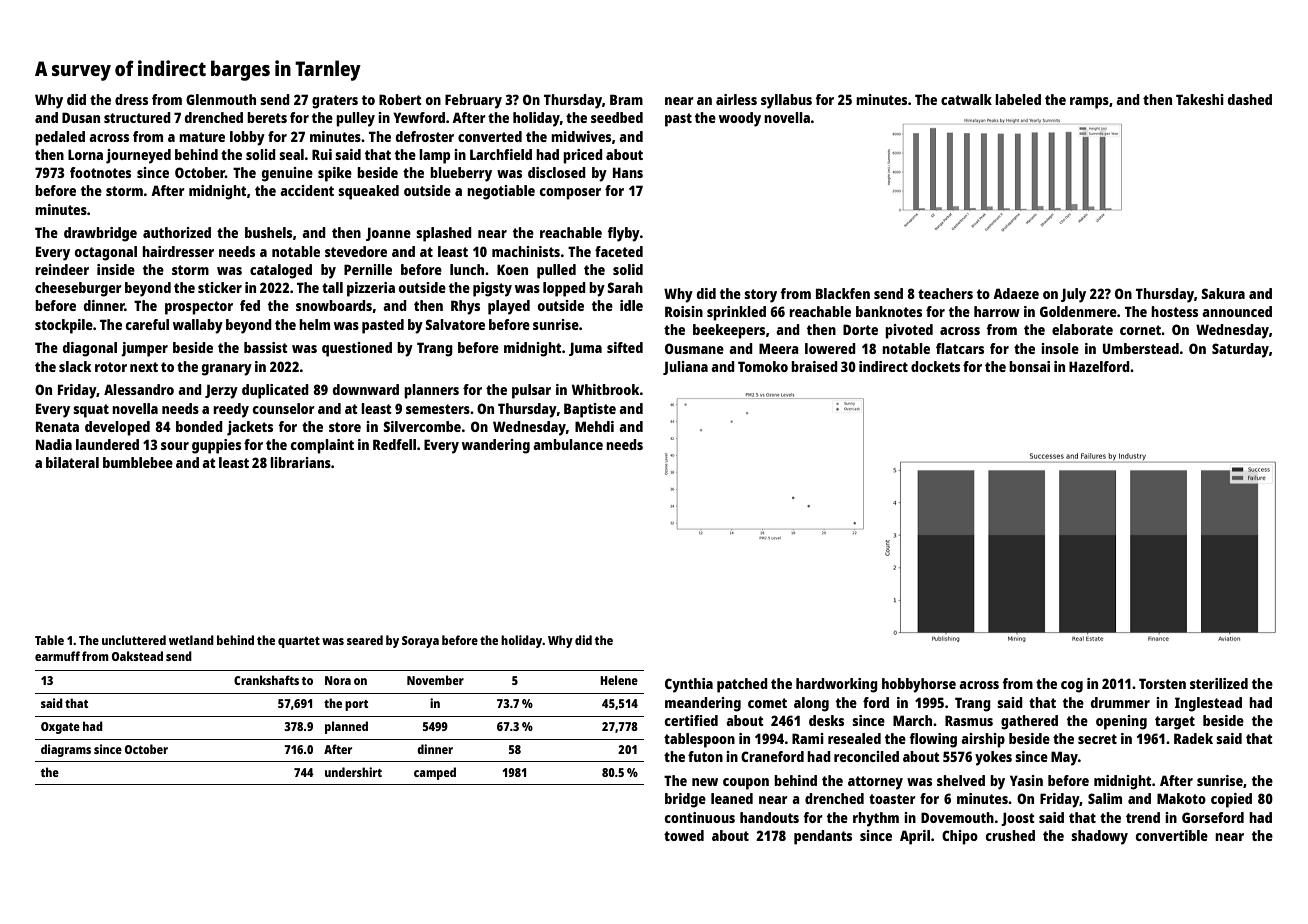 The image size is (1308, 924). What do you see at coordinates (875, 783) in the document?
I see `attorney` at bounding box center [875, 783].
